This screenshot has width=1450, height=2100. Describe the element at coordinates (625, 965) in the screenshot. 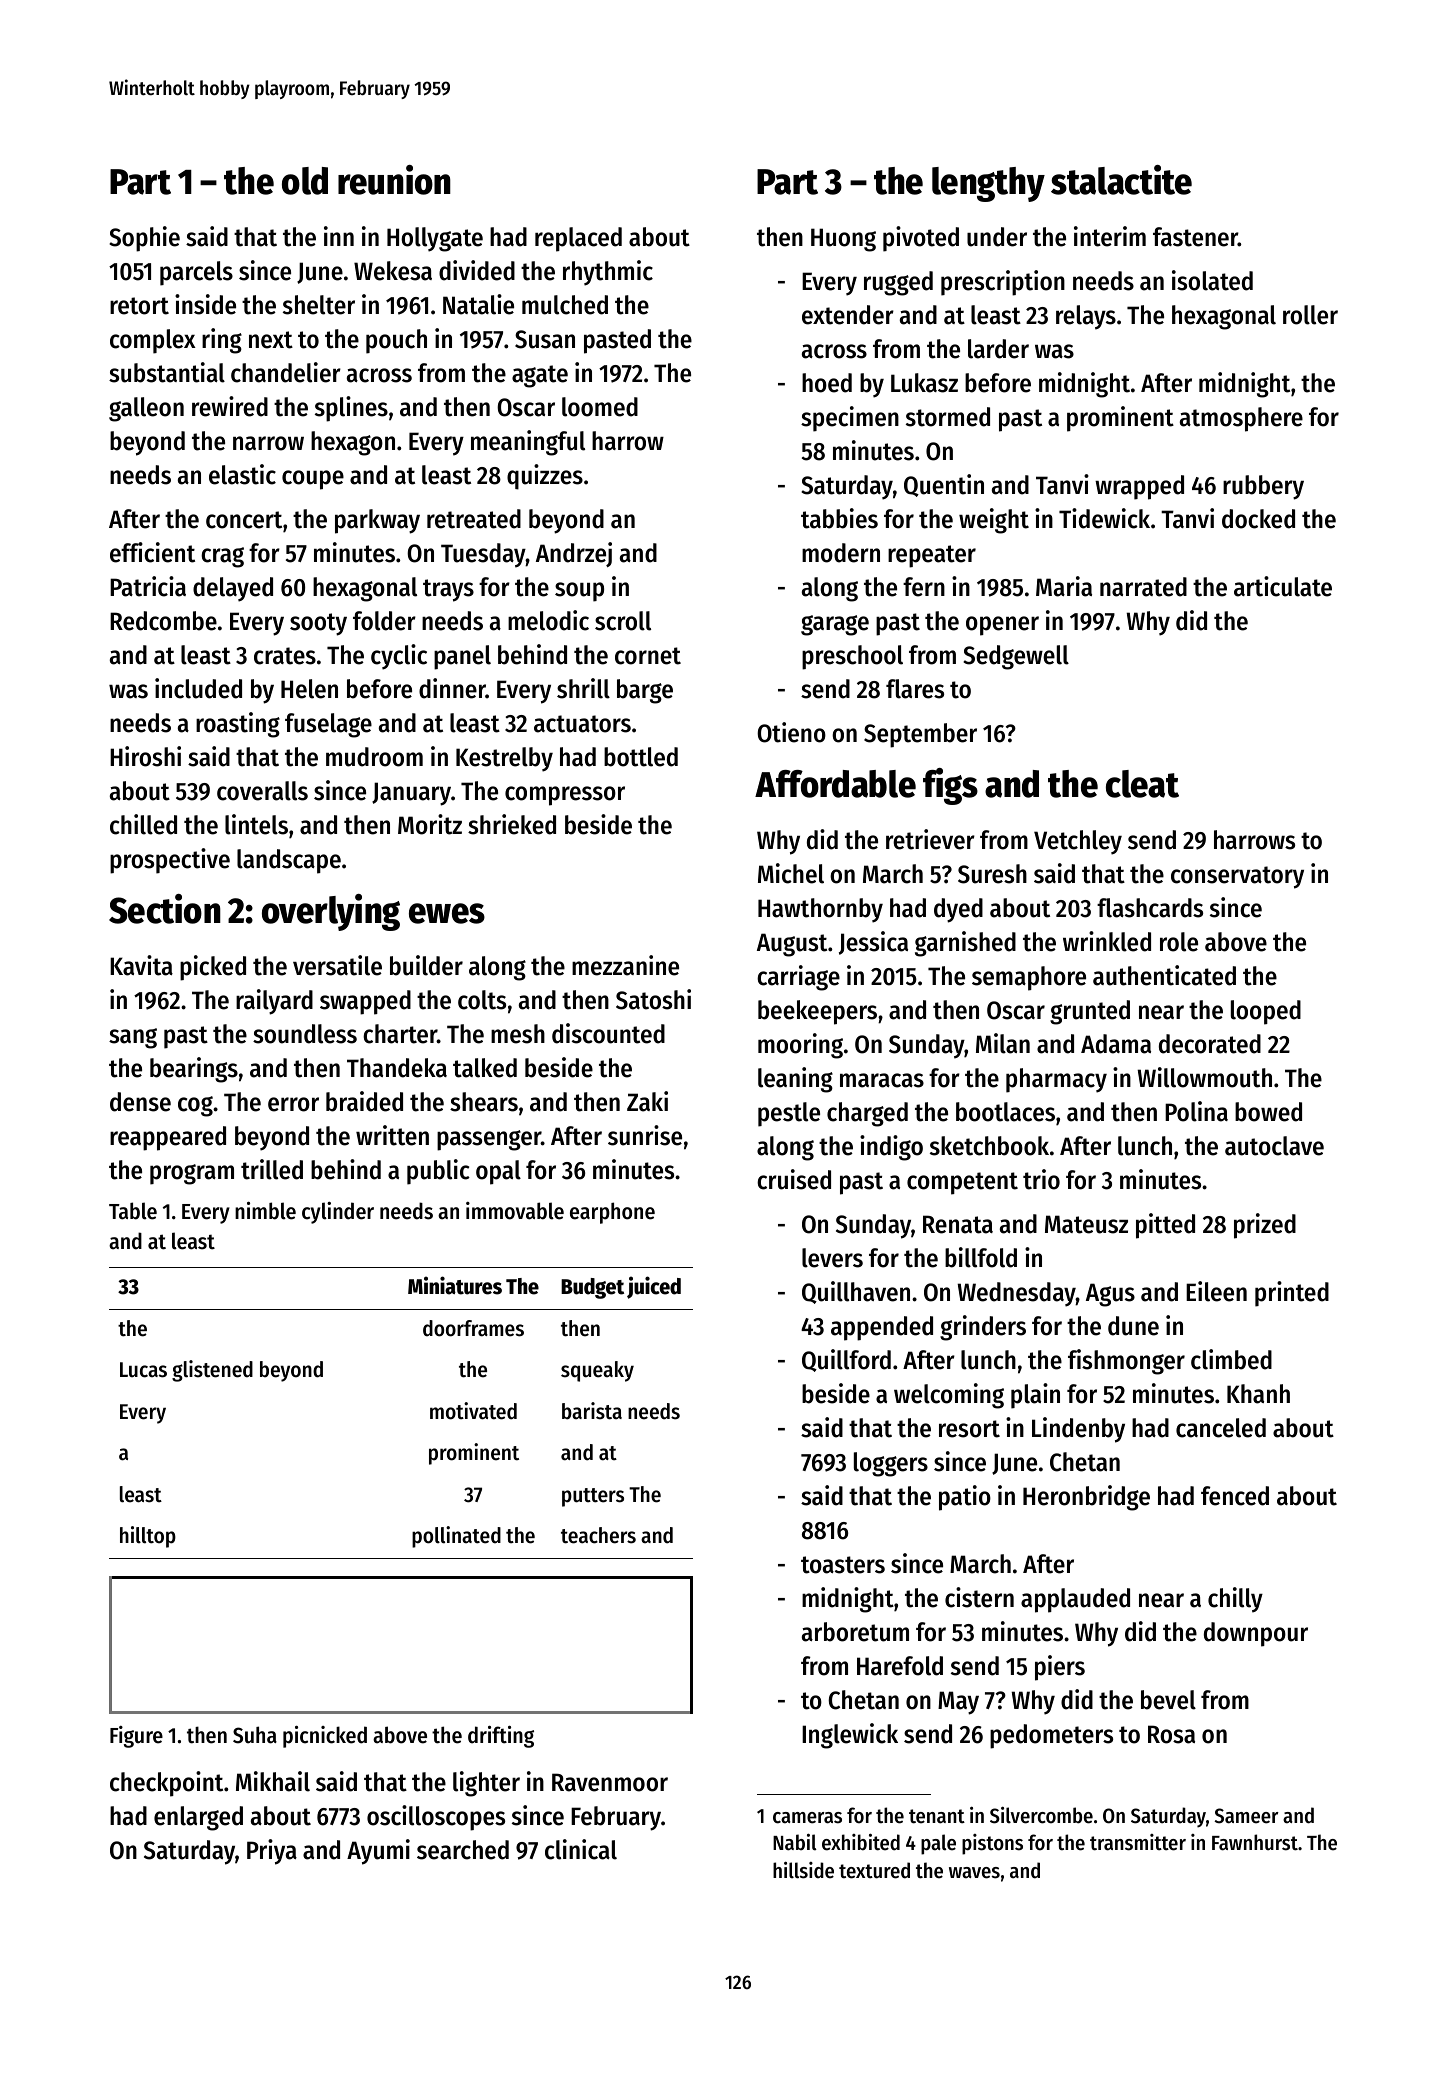

I see `mezzanine` at that location.
